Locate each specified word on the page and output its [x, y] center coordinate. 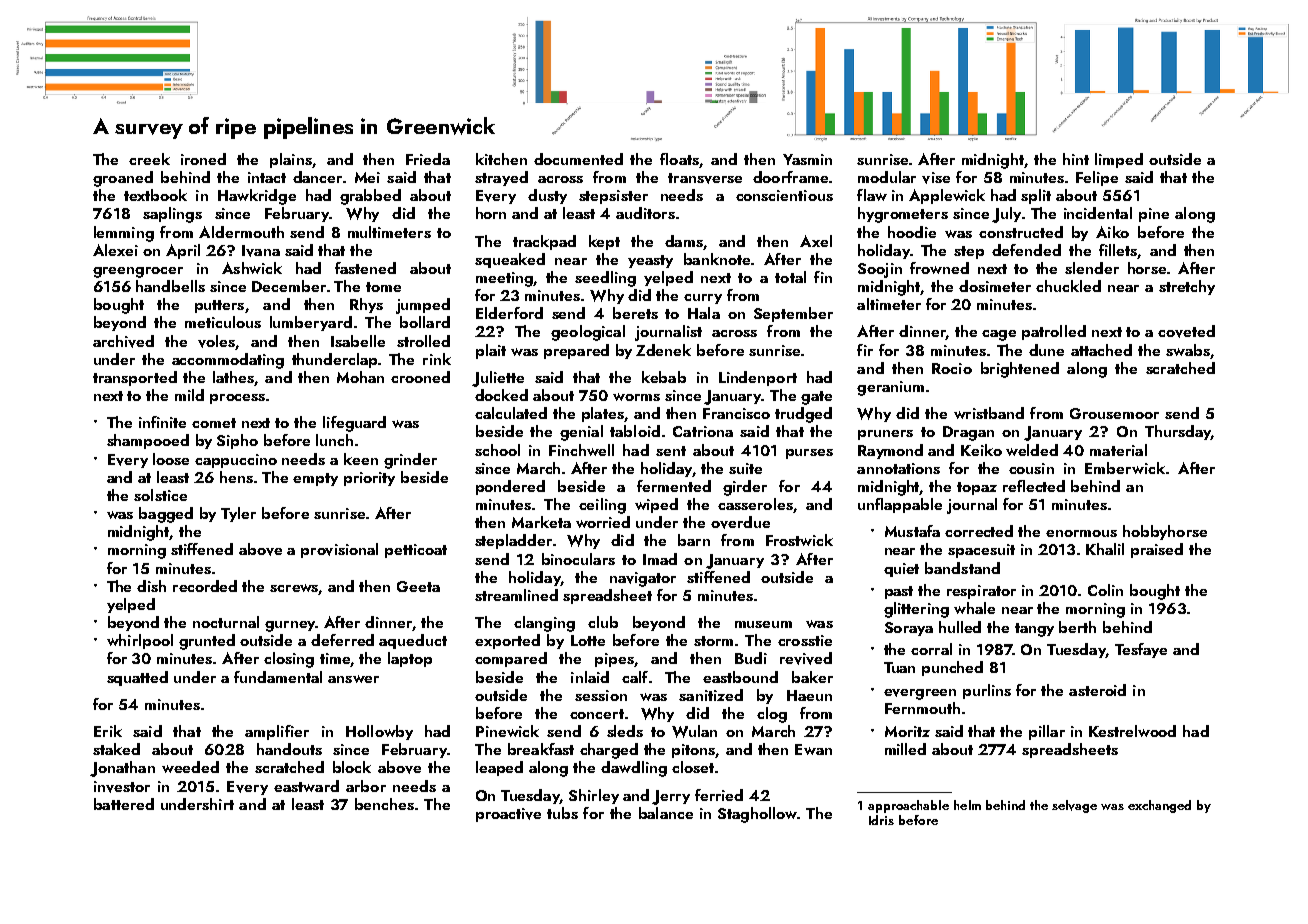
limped [1119, 160]
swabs [1188, 350]
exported [507, 641]
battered [124, 804]
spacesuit [981, 551]
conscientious [784, 195]
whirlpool [140, 641]
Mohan [360, 377]
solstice [160, 495]
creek [149, 159]
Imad [660, 559]
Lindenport [758, 378]
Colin [1105, 590]
